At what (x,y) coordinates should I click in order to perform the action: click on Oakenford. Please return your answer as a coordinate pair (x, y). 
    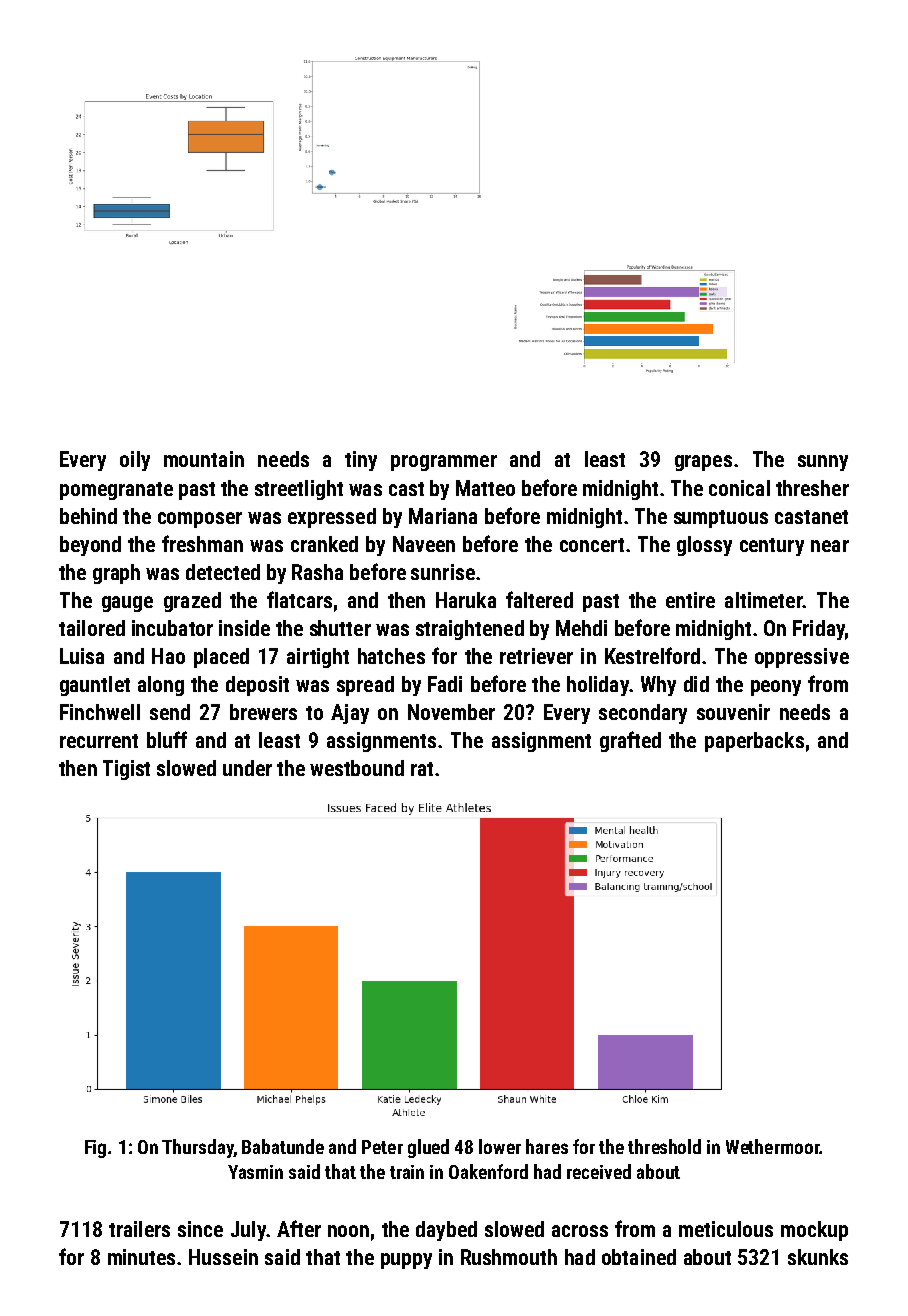
    Looking at the image, I should click on (488, 1171).
